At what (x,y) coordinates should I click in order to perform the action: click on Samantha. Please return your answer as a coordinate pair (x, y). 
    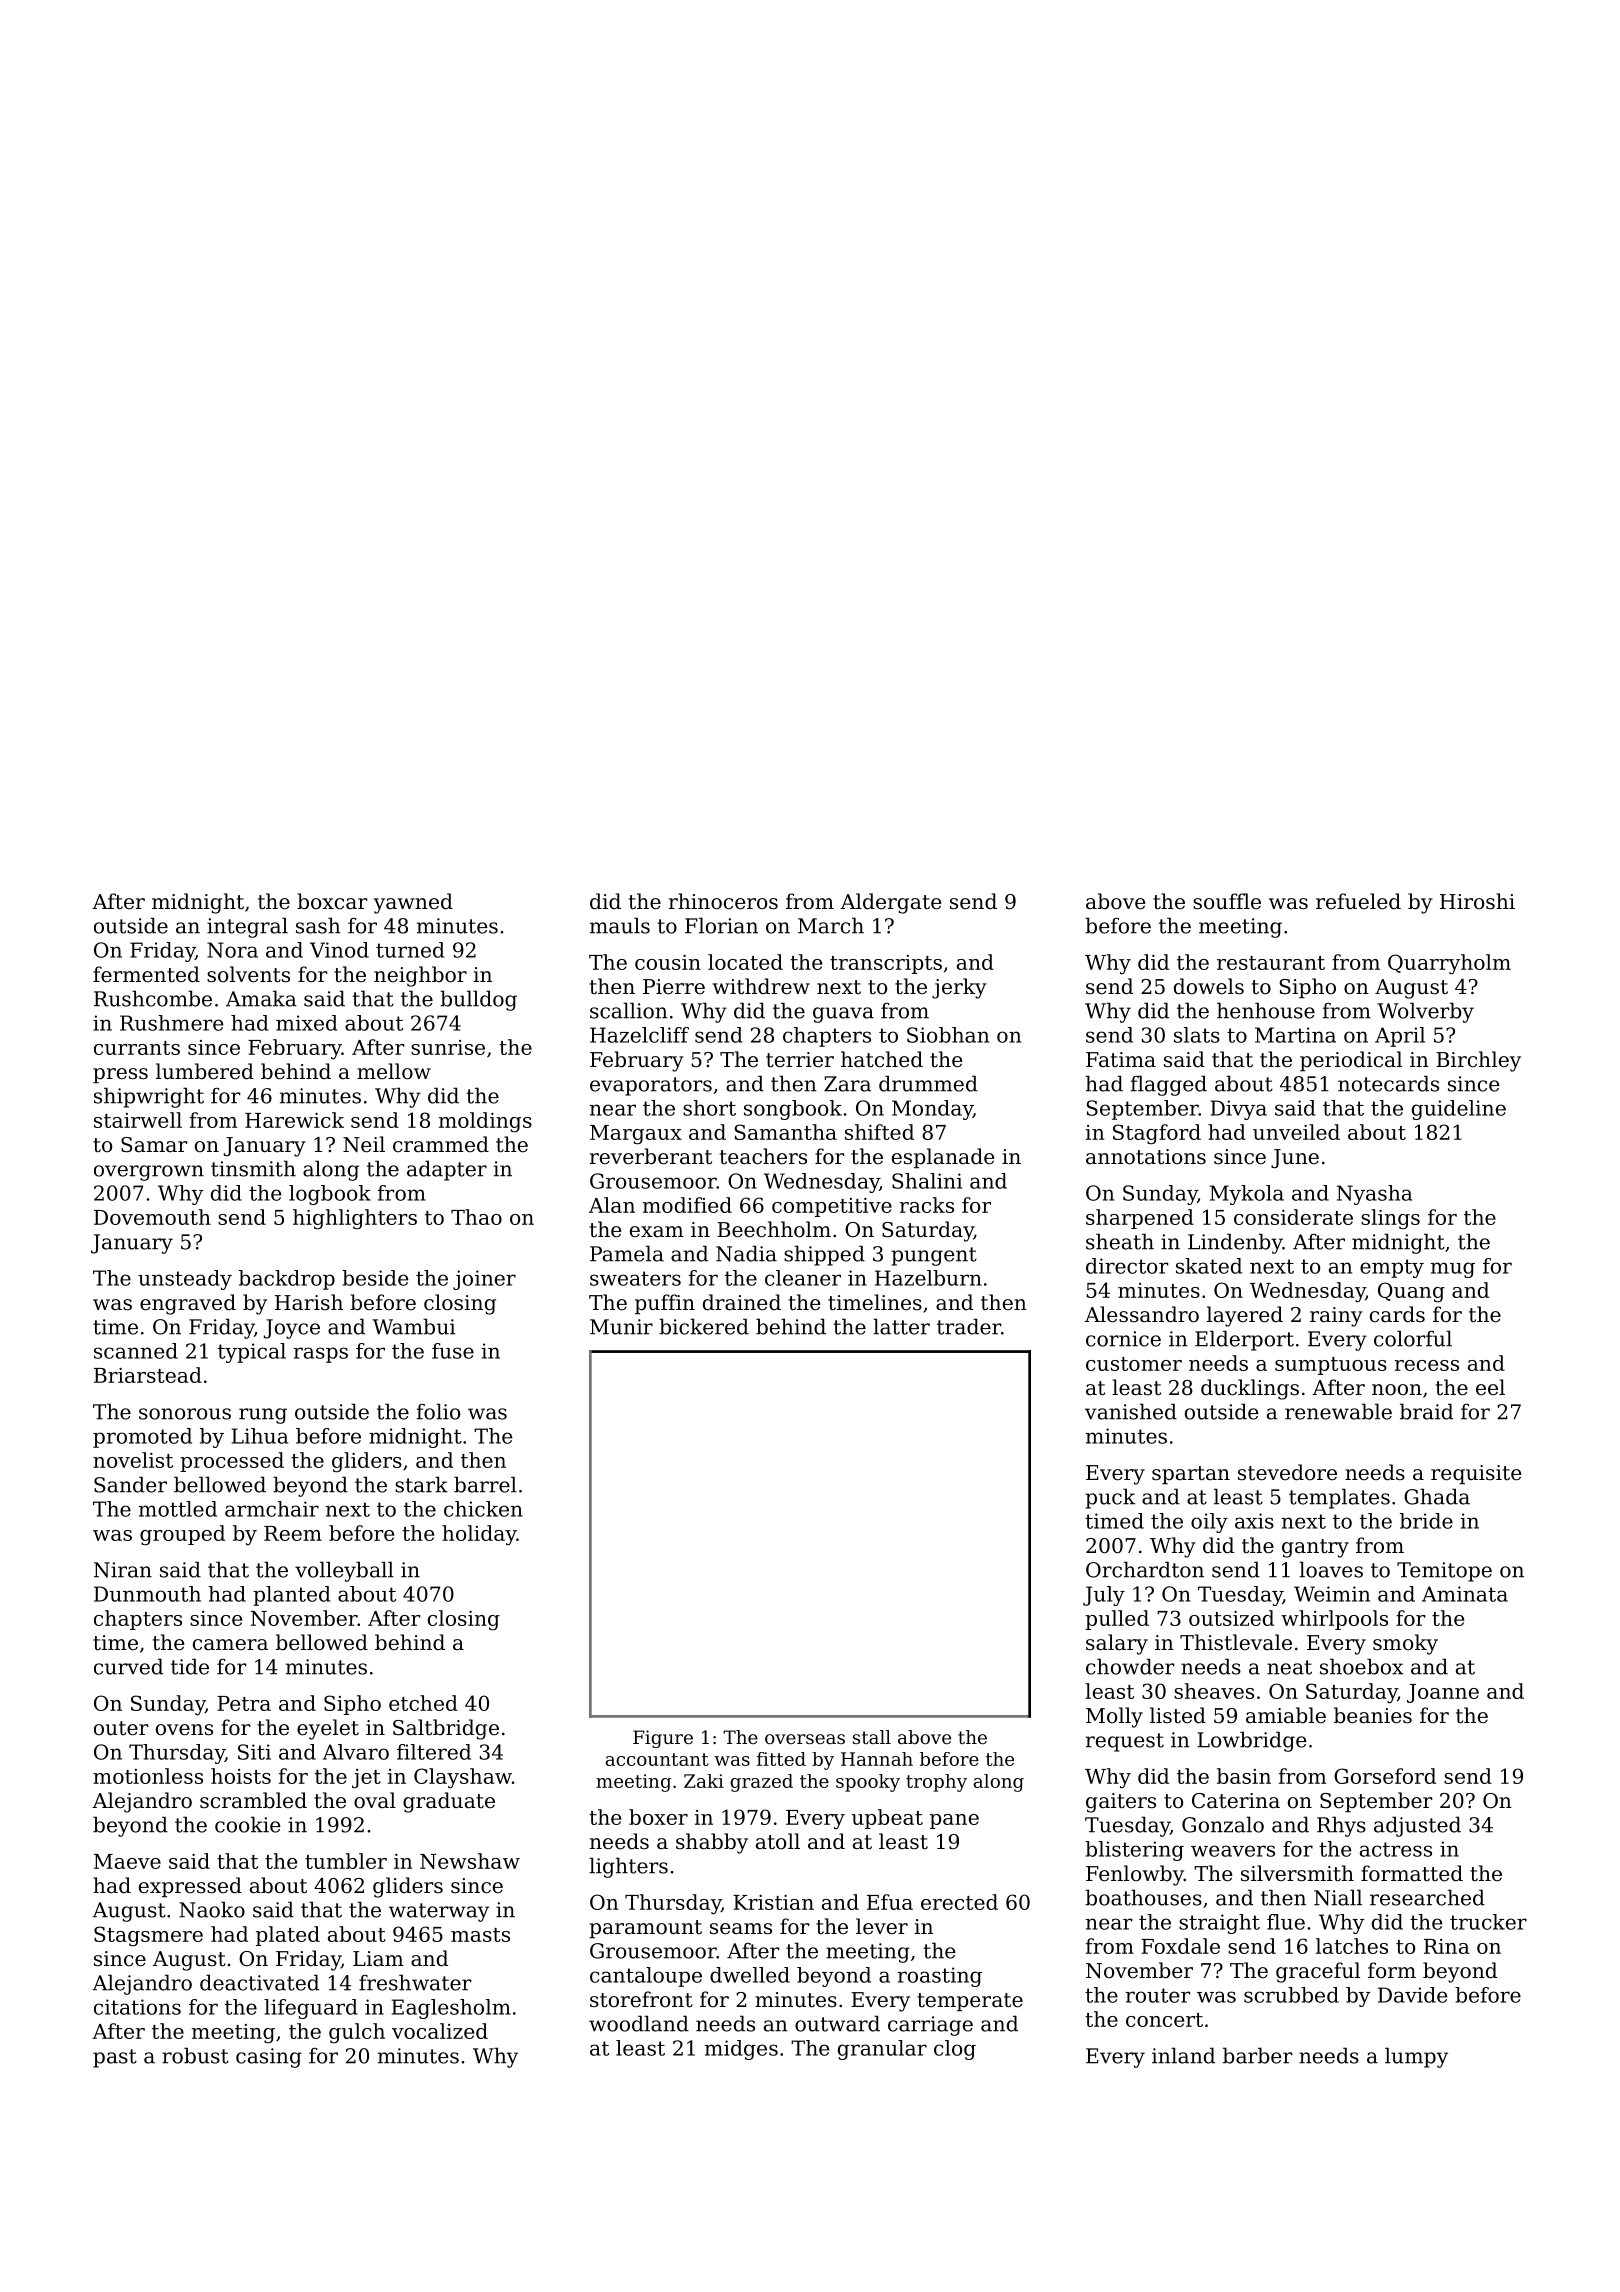
    Looking at the image, I should click on (785, 1132).
